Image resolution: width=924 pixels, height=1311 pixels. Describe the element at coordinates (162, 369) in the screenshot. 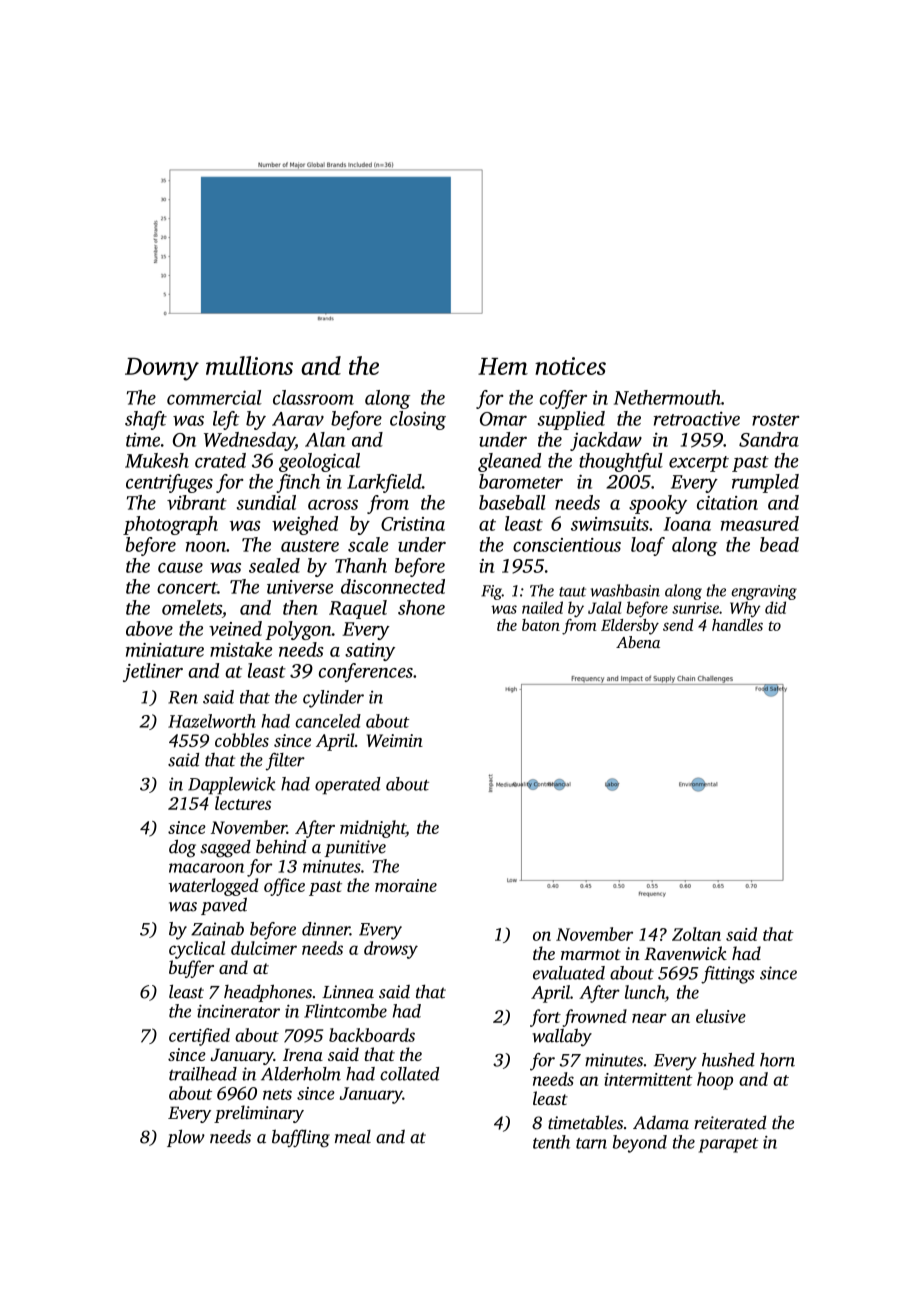

I see `Downy` at that location.
